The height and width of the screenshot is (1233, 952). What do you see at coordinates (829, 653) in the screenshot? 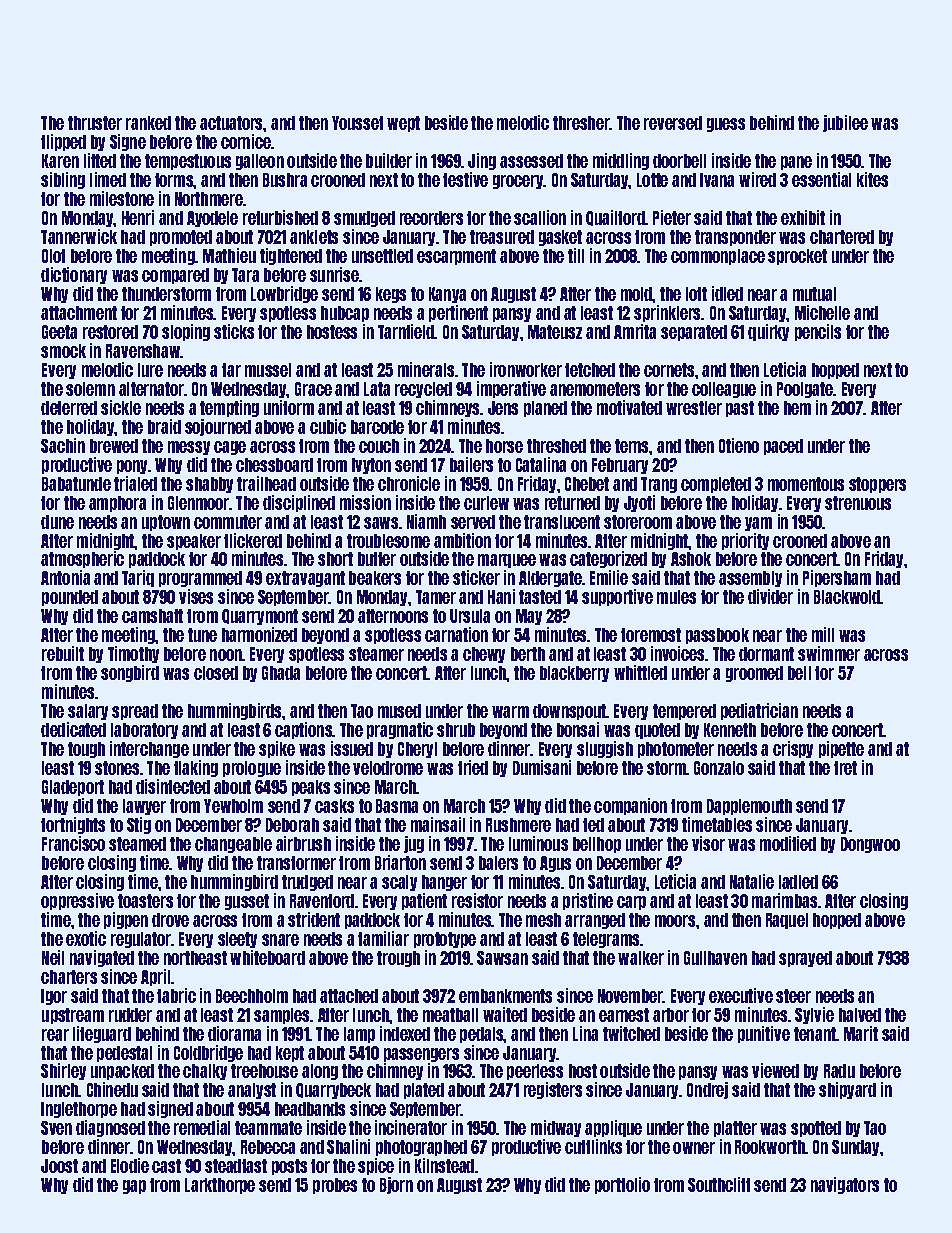
I see `swimmer` at bounding box center [829, 653].
